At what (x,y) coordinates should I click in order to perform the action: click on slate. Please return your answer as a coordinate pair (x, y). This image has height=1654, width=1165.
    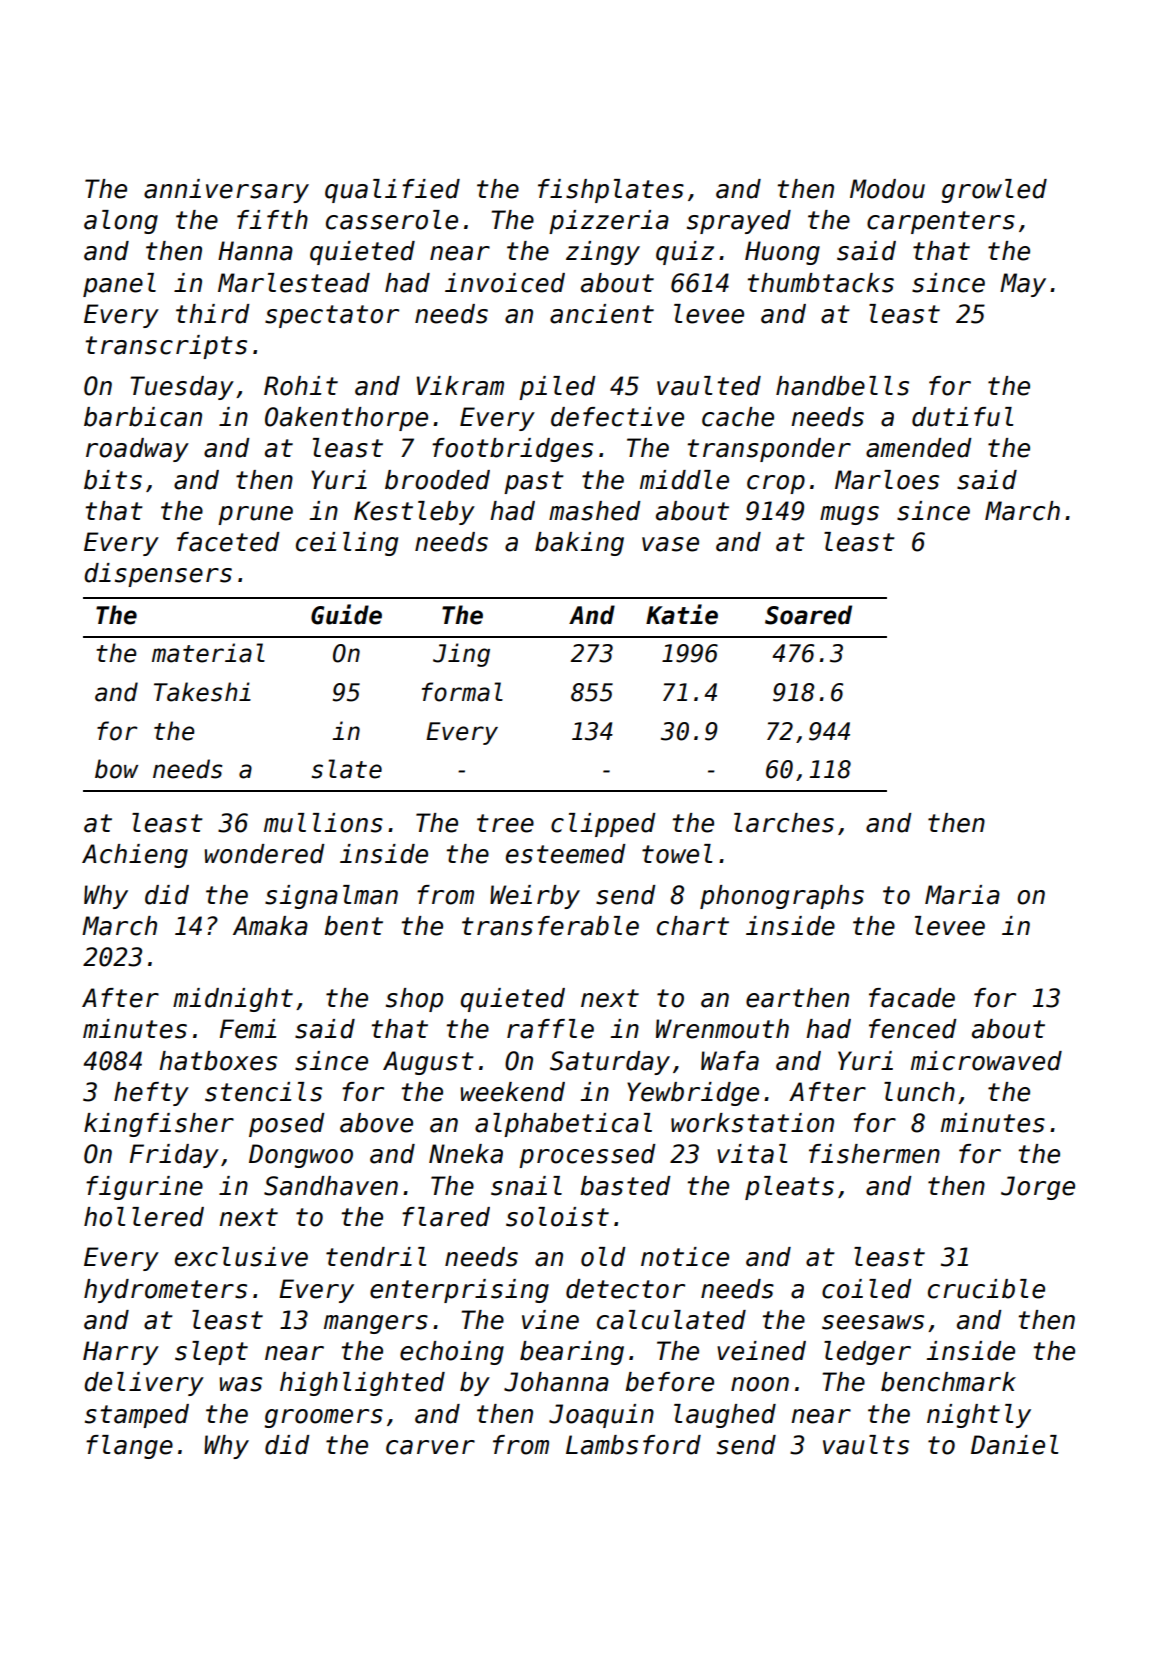
    Looking at the image, I should click on (347, 769).
